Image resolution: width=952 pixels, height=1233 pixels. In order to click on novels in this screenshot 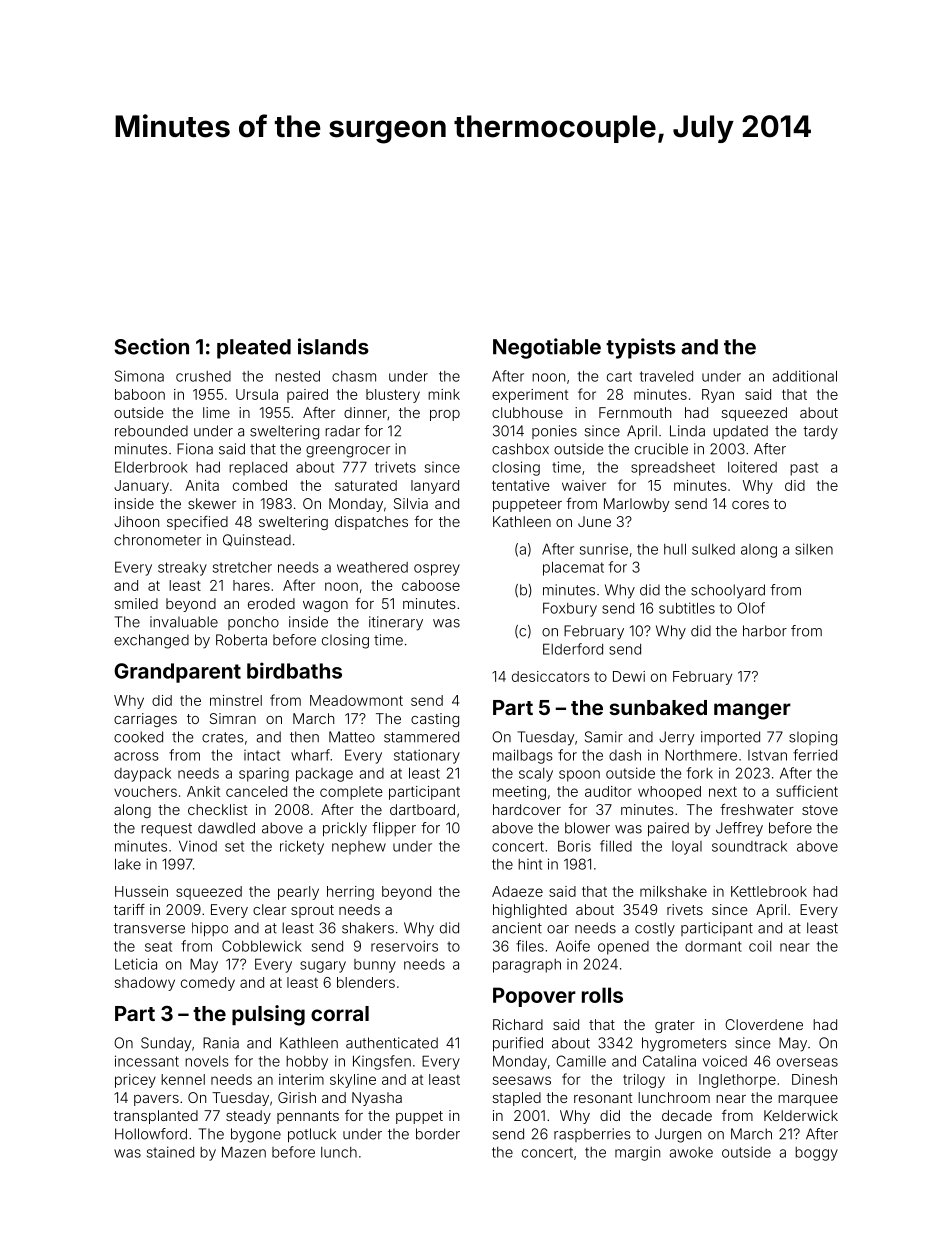, I will do `click(207, 1061)`.
